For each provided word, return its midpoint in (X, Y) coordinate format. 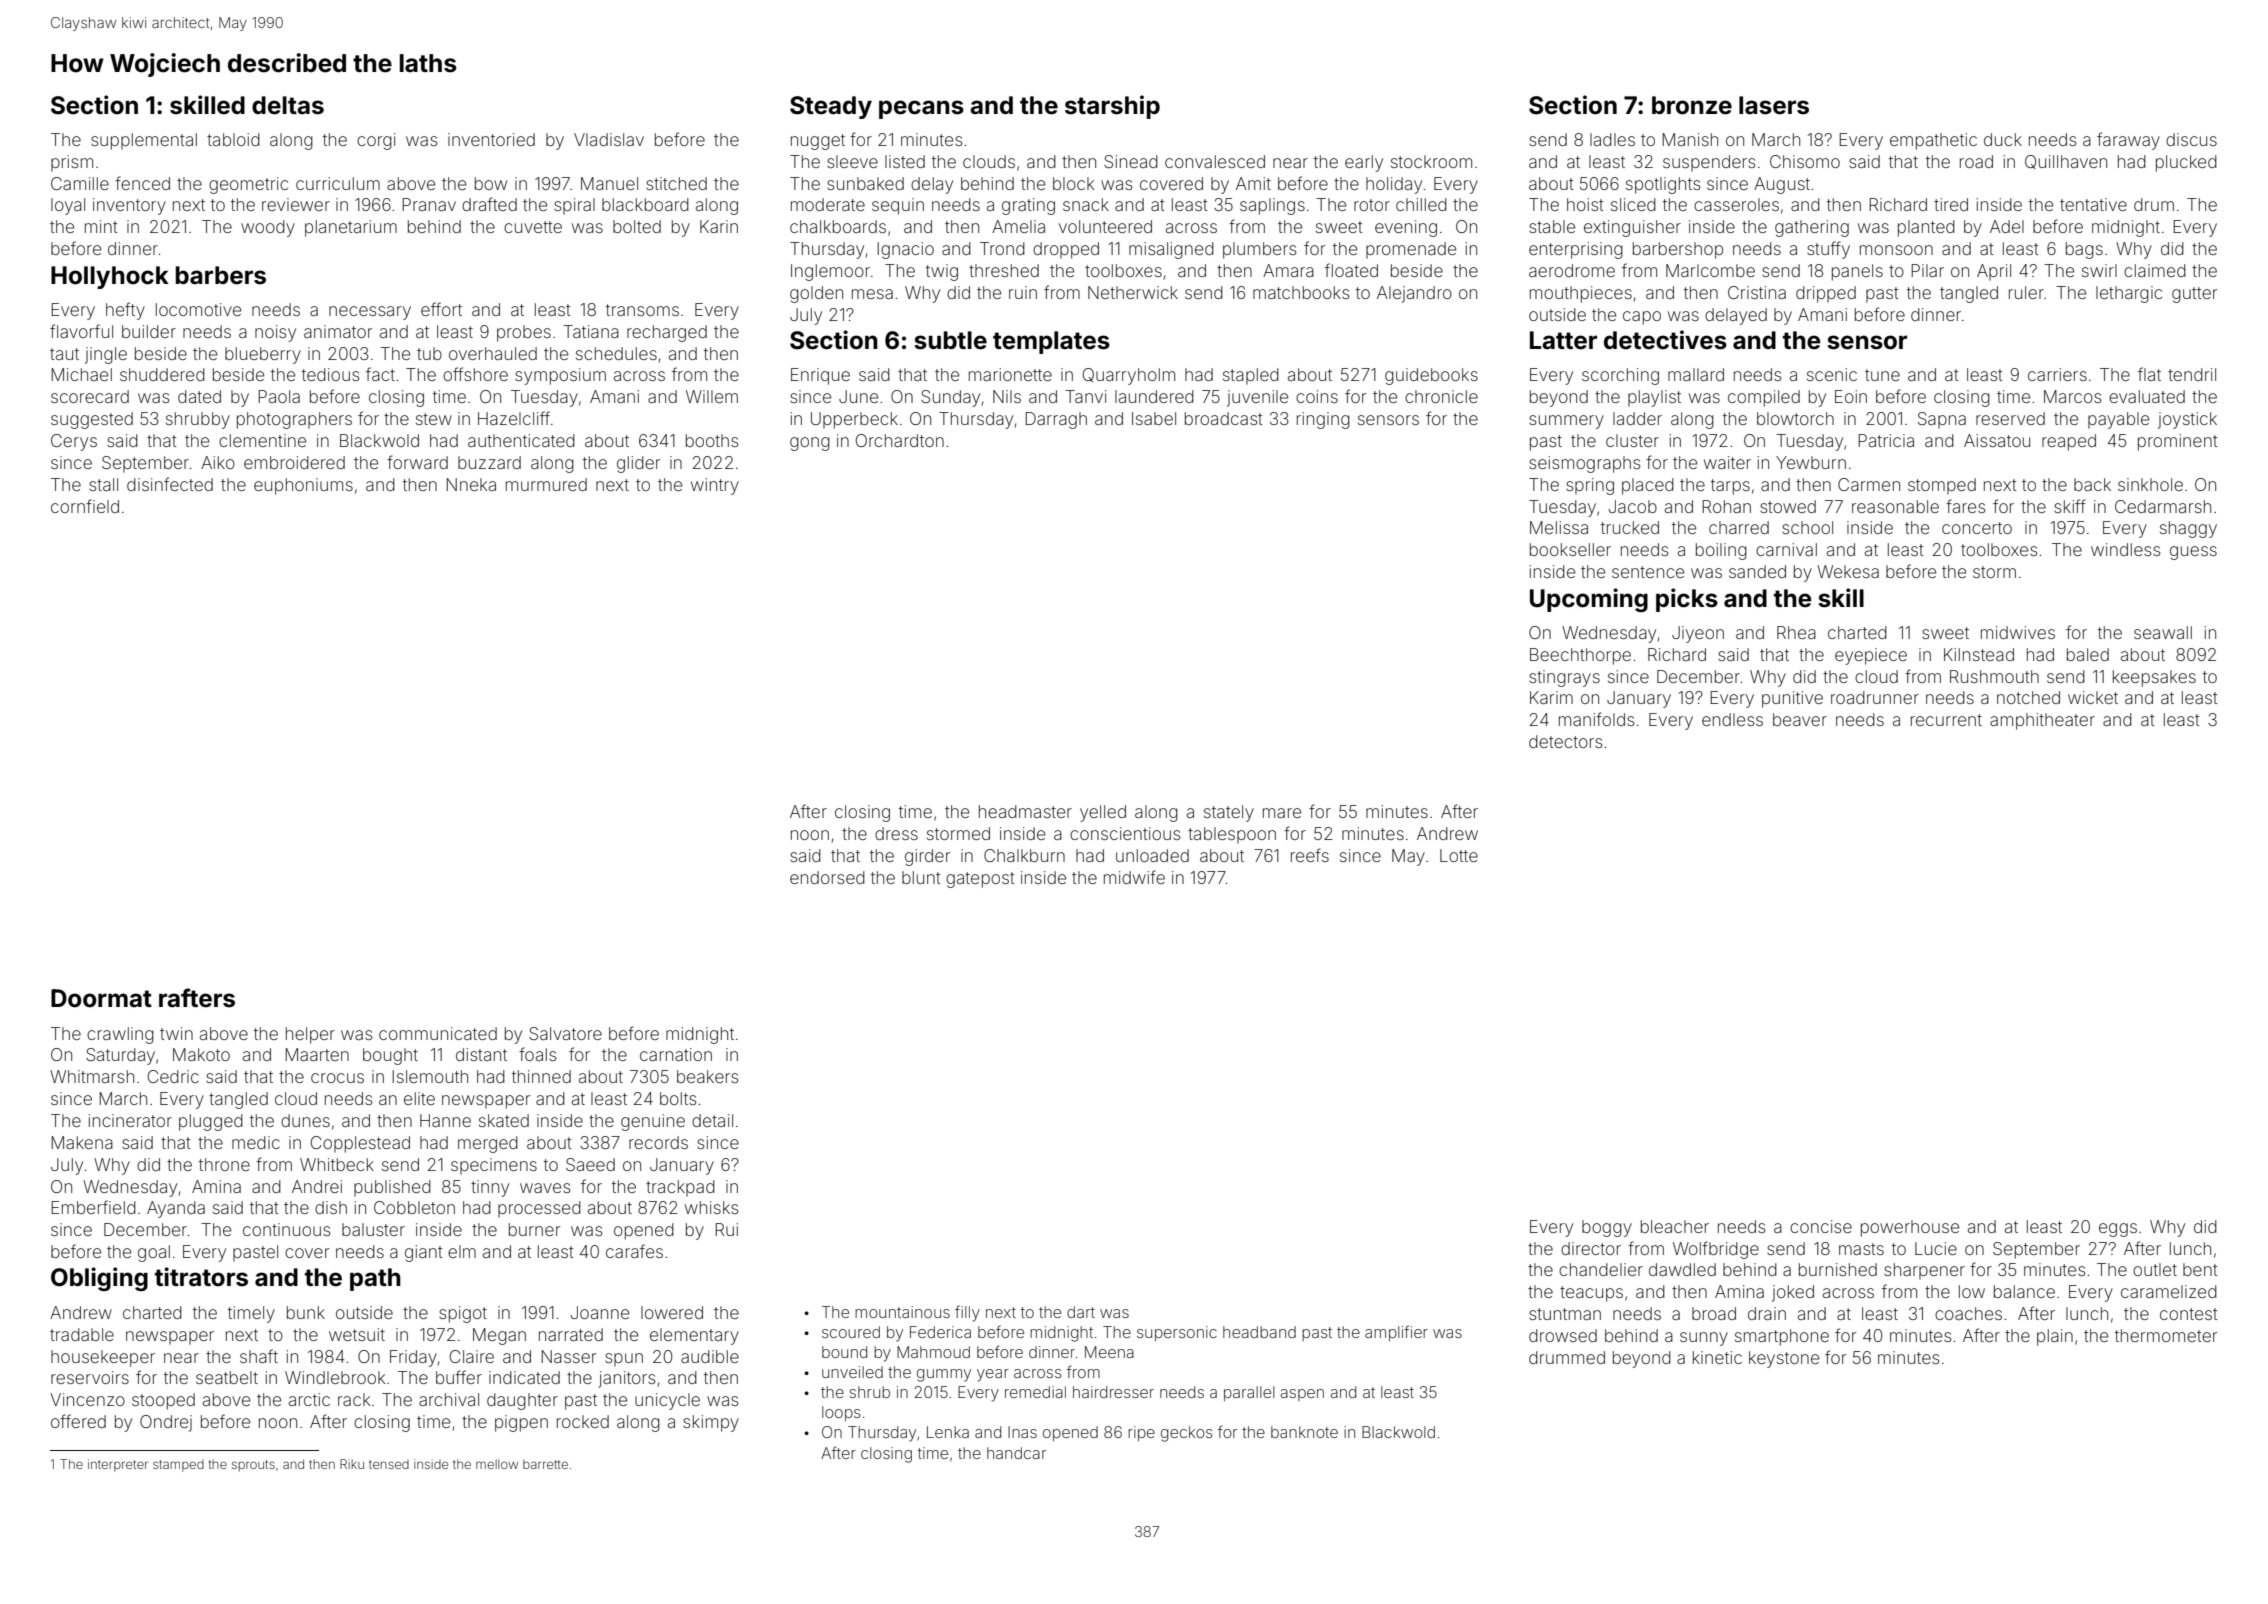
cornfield (85, 506)
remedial (1035, 1392)
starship (1112, 107)
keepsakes (2154, 678)
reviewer (296, 204)
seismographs (1584, 464)
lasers (1774, 105)
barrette (545, 1464)
